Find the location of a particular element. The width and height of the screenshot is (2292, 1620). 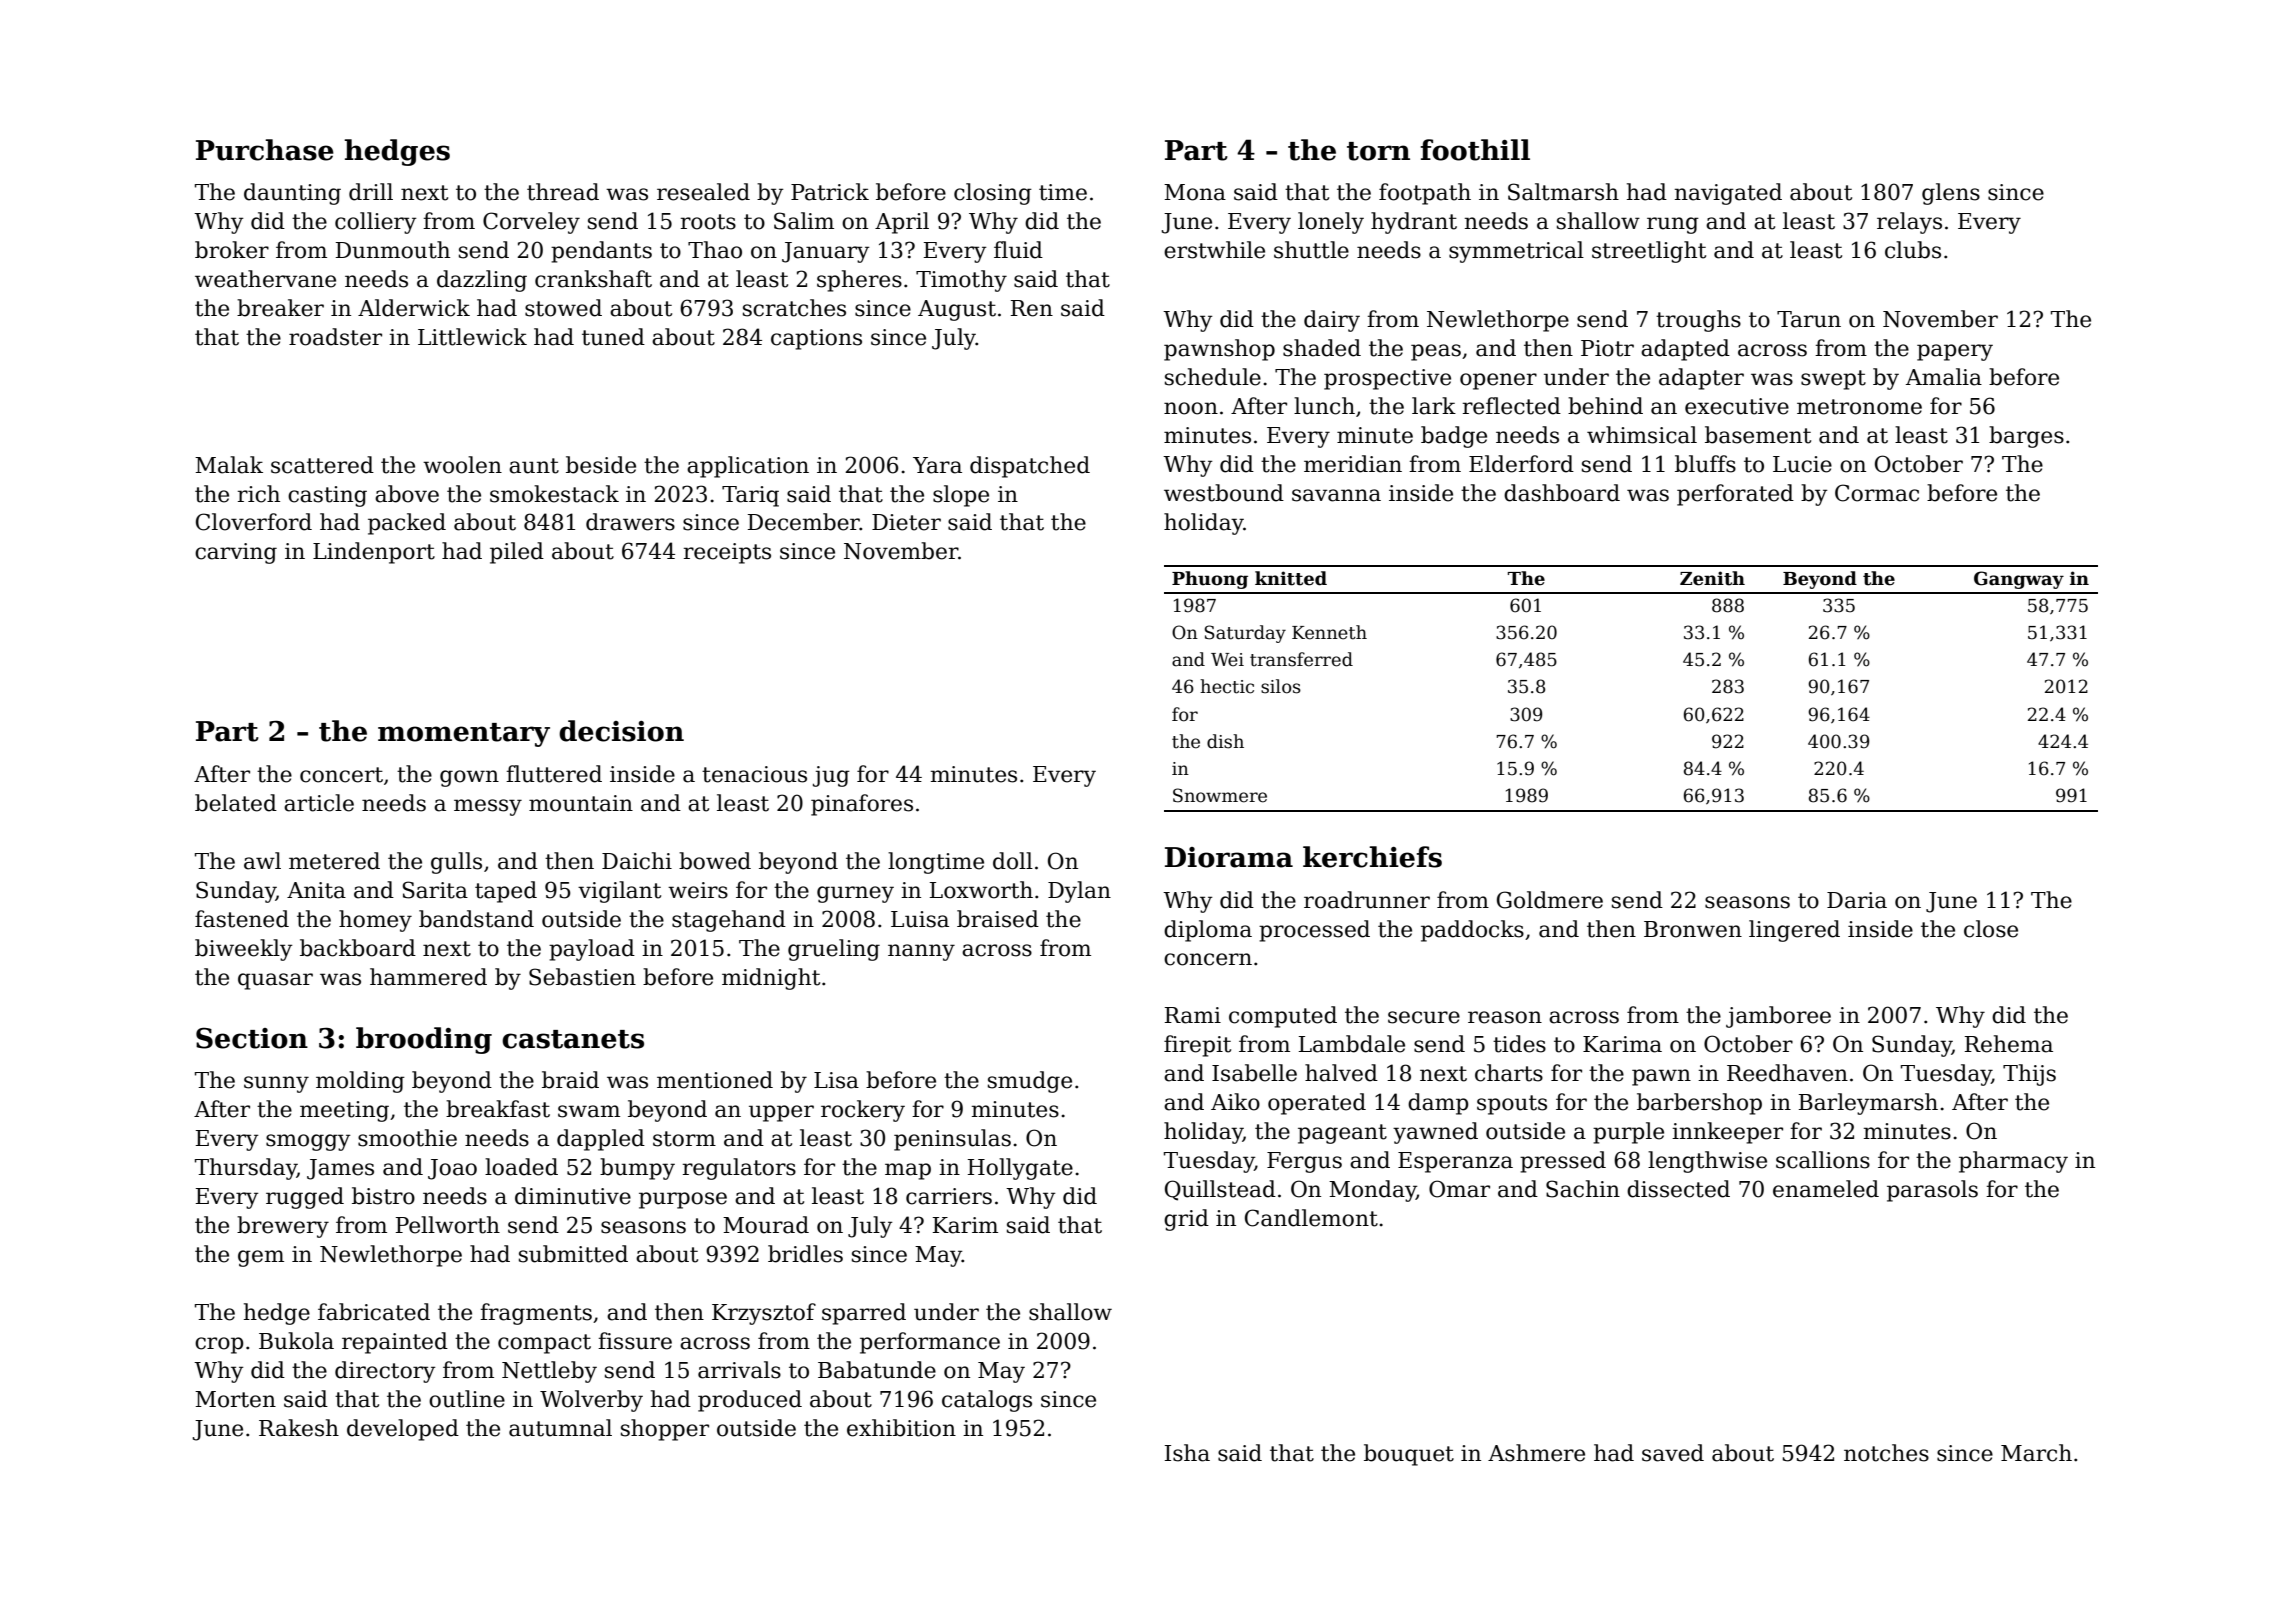

foothill is located at coordinates (1475, 150).
